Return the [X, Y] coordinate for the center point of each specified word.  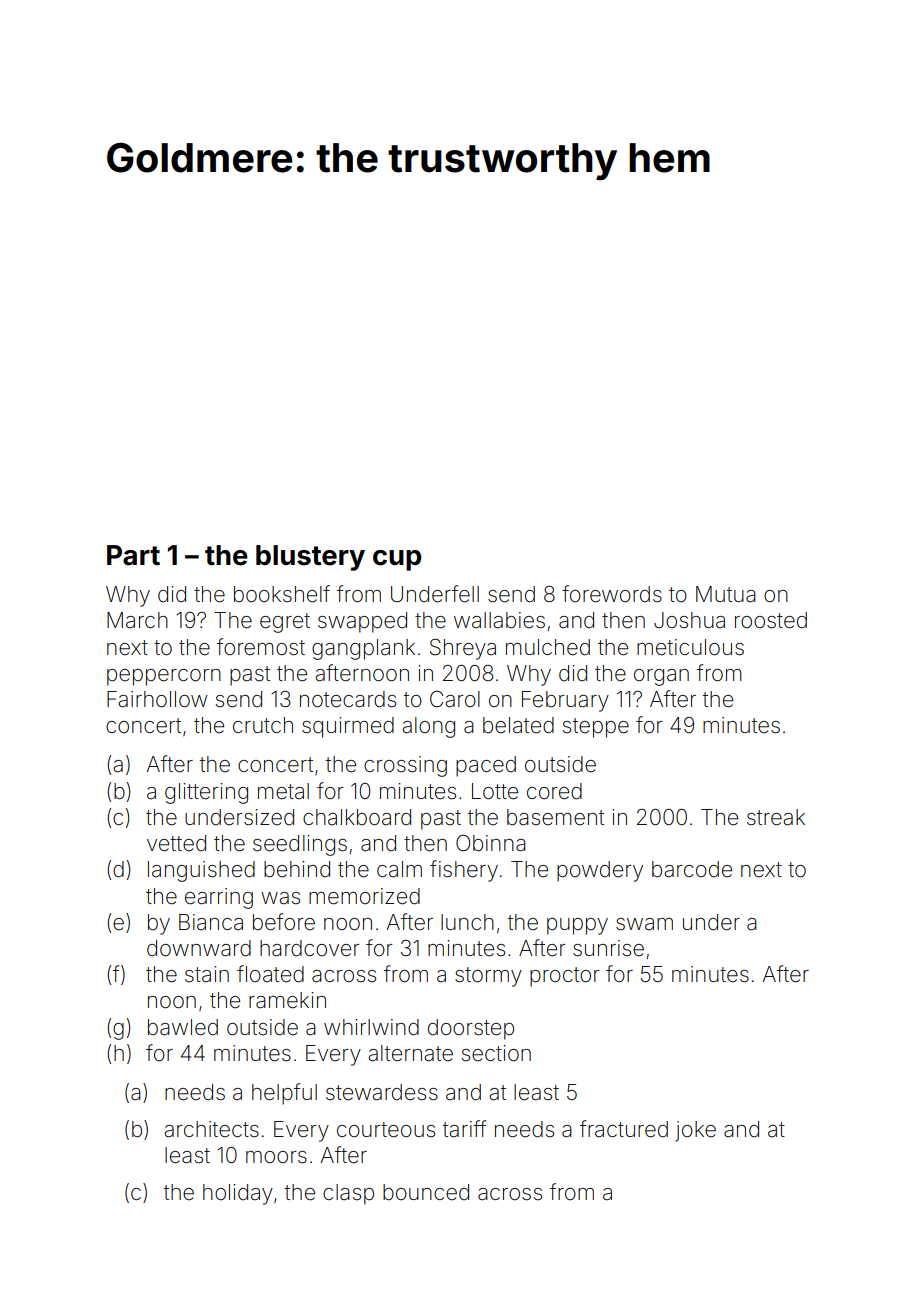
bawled [183, 1027]
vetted [176, 843]
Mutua [726, 594]
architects [211, 1129]
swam [644, 924]
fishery [464, 871]
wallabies [499, 620]
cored [554, 791]
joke [695, 1131]
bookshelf [282, 594]
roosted [771, 620]
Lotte [495, 791]
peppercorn [164, 677]
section [496, 1053]
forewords [612, 594]
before [284, 922]
